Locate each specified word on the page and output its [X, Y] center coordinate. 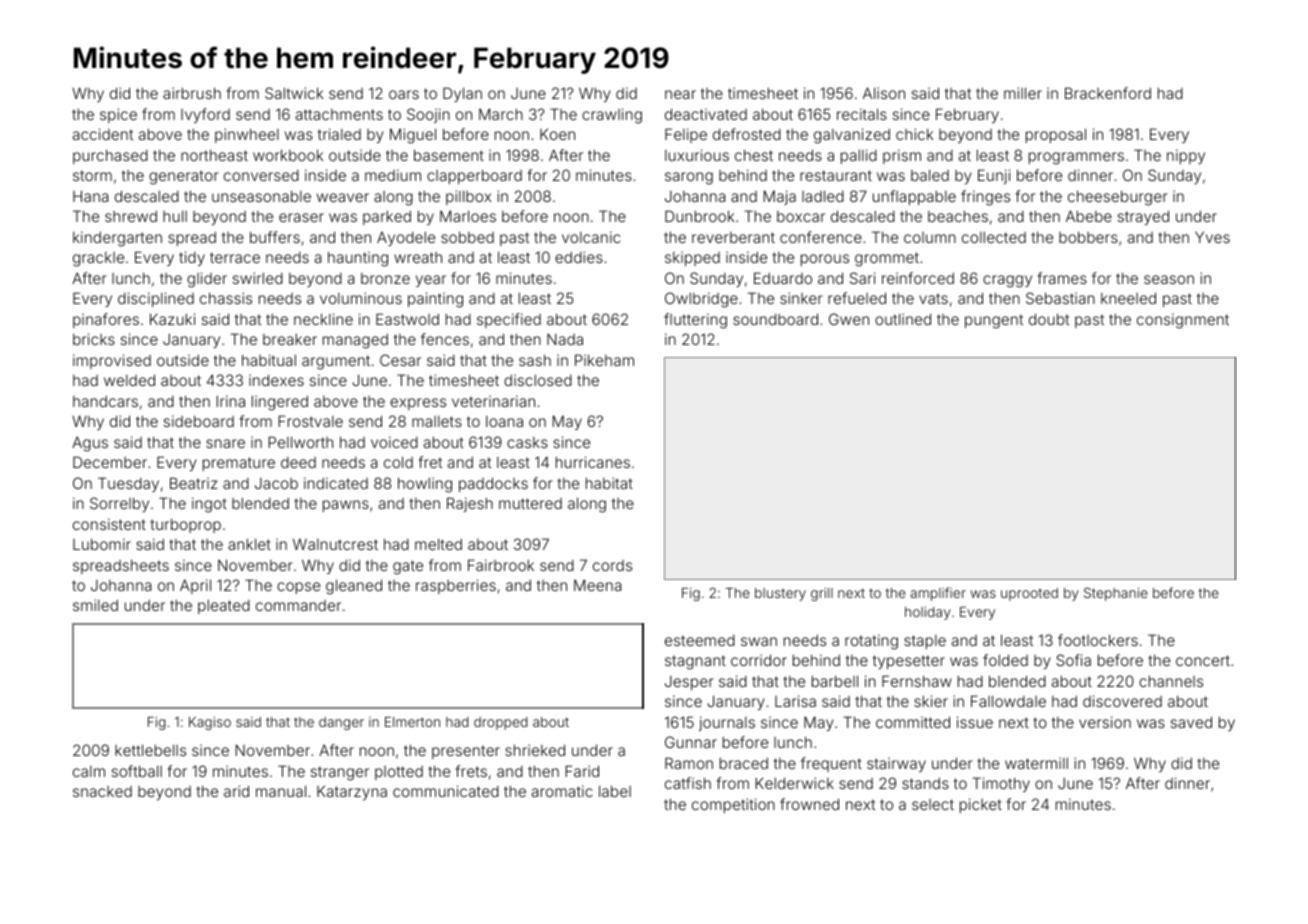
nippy [1186, 156]
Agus [90, 444]
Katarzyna [352, 792]
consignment [1183, 321]
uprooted [1029, 594]
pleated [224, 606]
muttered [530, 503]
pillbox [468, 197]
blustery [780, 594]
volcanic [591, 237]
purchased [110, 156]
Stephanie [1116, 594]
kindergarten [117, 239]
